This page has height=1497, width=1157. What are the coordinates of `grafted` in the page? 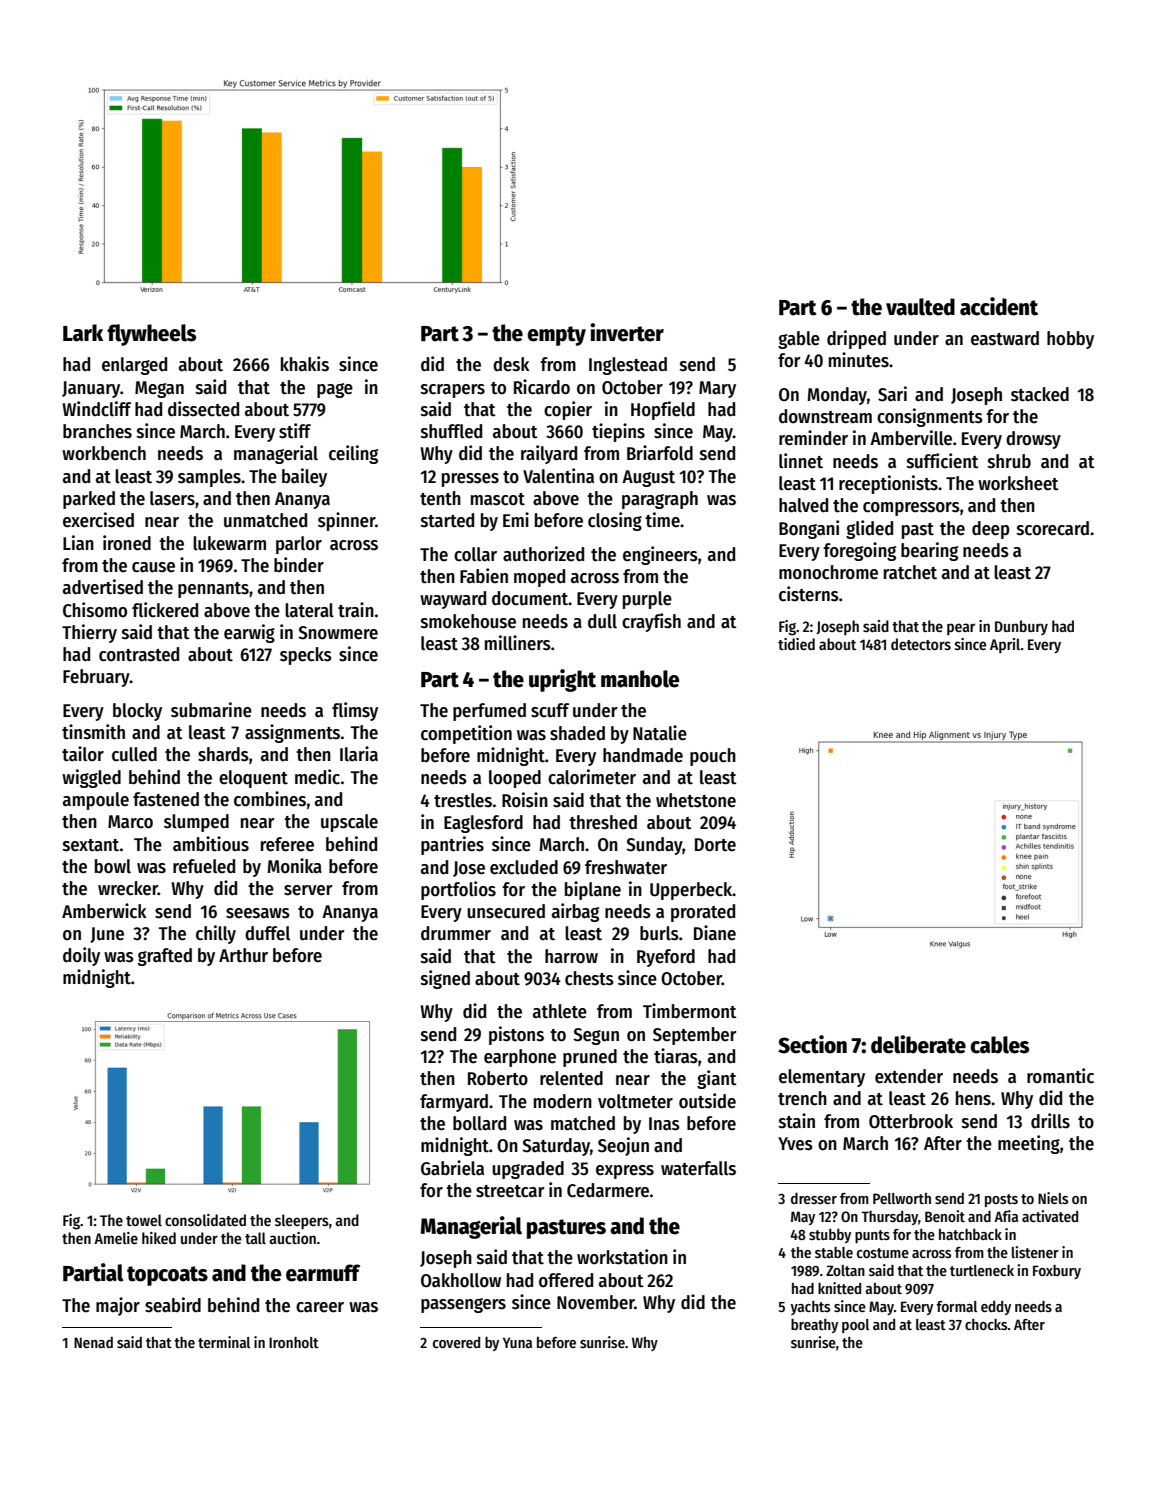 It's located at (165, 957).
